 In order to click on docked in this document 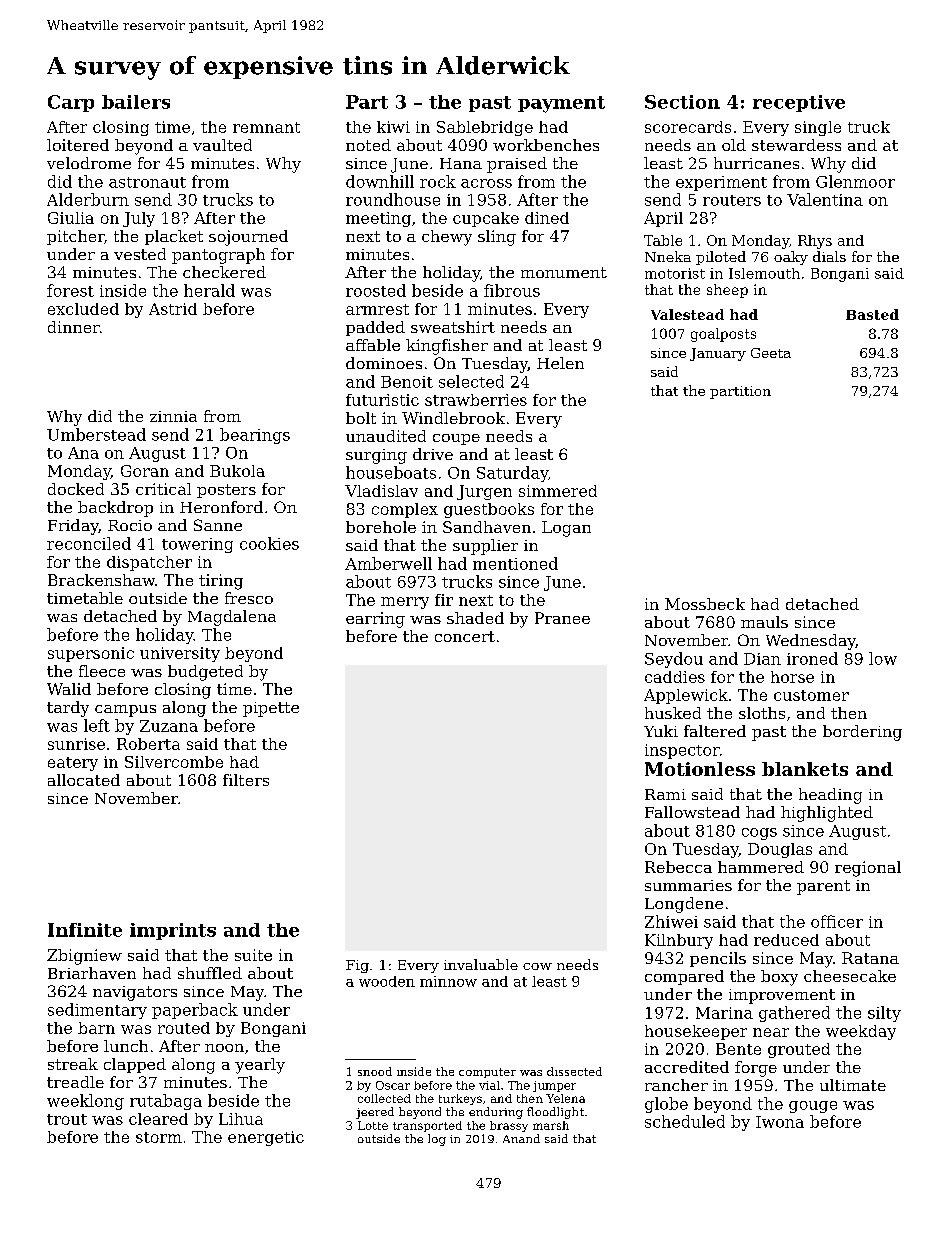, I will do `click(76, 489)`.
